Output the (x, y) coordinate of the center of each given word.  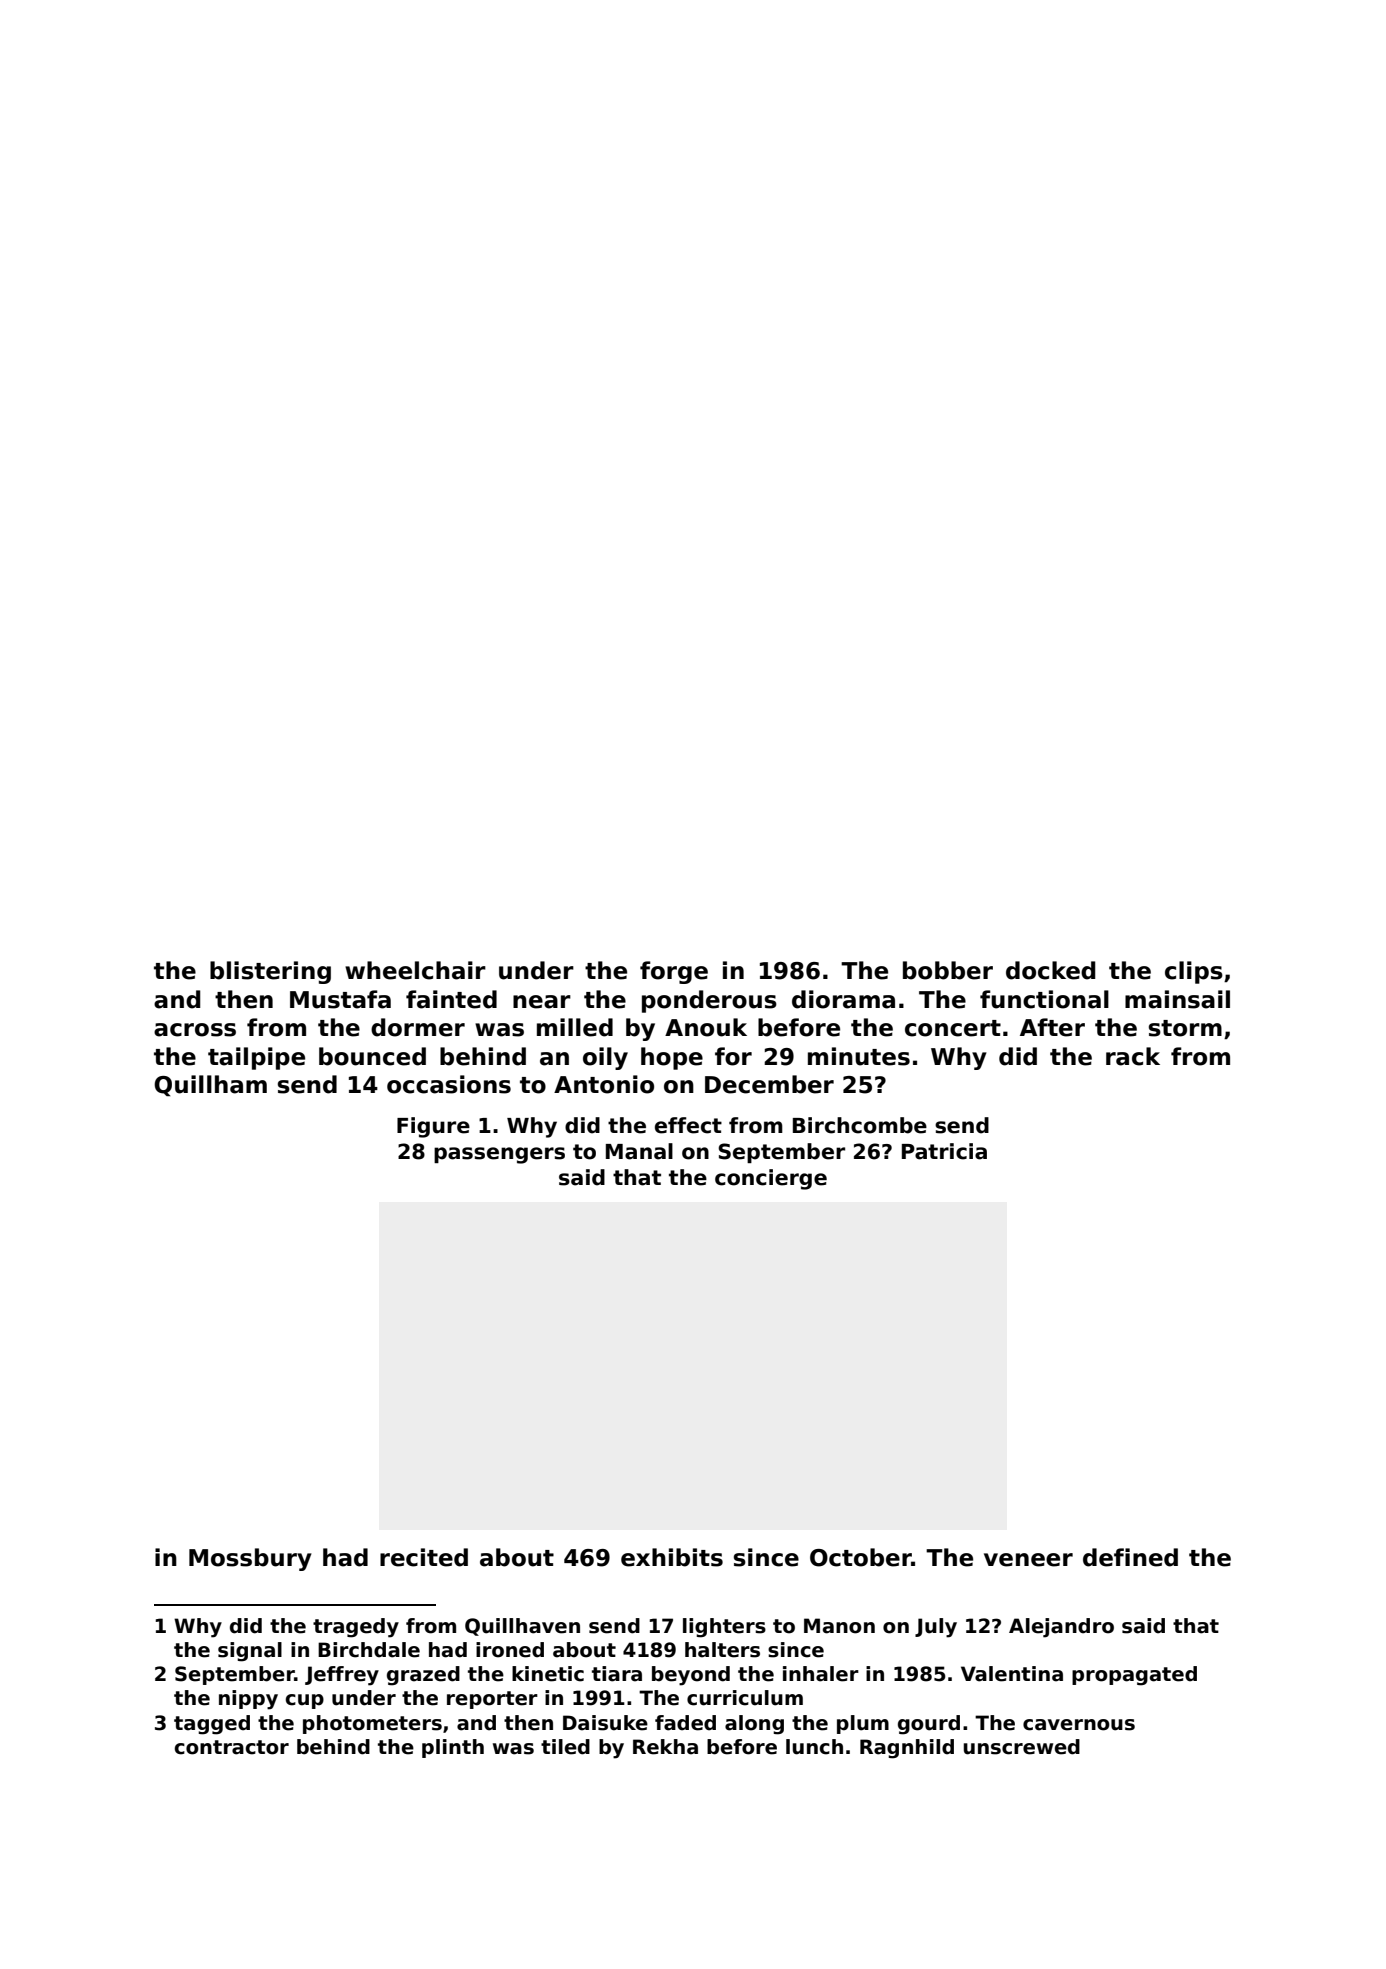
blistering (270, 972)
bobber (948, 970)
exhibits (672, 1557)
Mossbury (250, 1559)
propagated (1134, 1676)
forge (674, 972)
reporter (492, 1700)
